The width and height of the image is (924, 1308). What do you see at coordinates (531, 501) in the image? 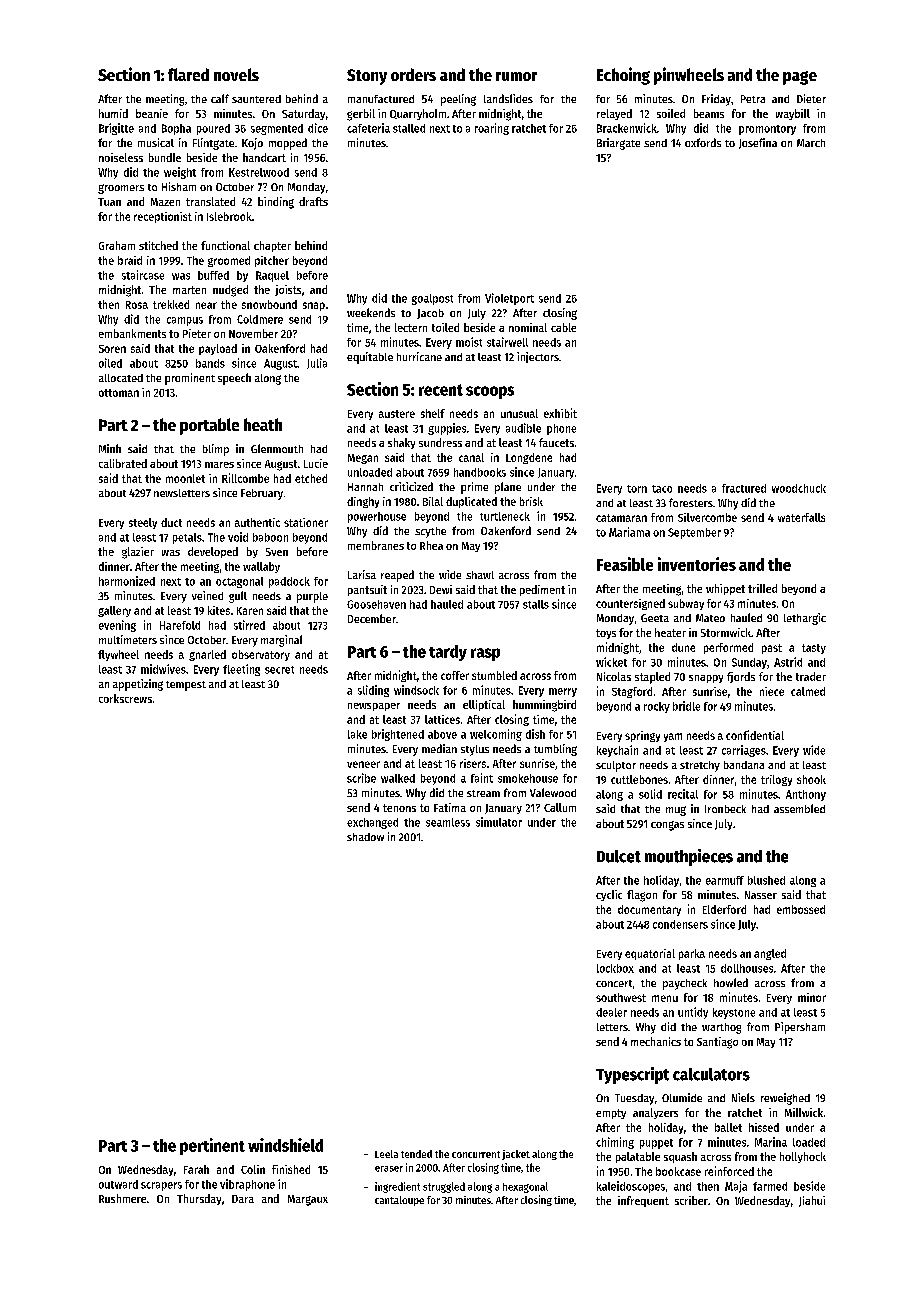
I see `brisk` at bounding box center [531, 501].
